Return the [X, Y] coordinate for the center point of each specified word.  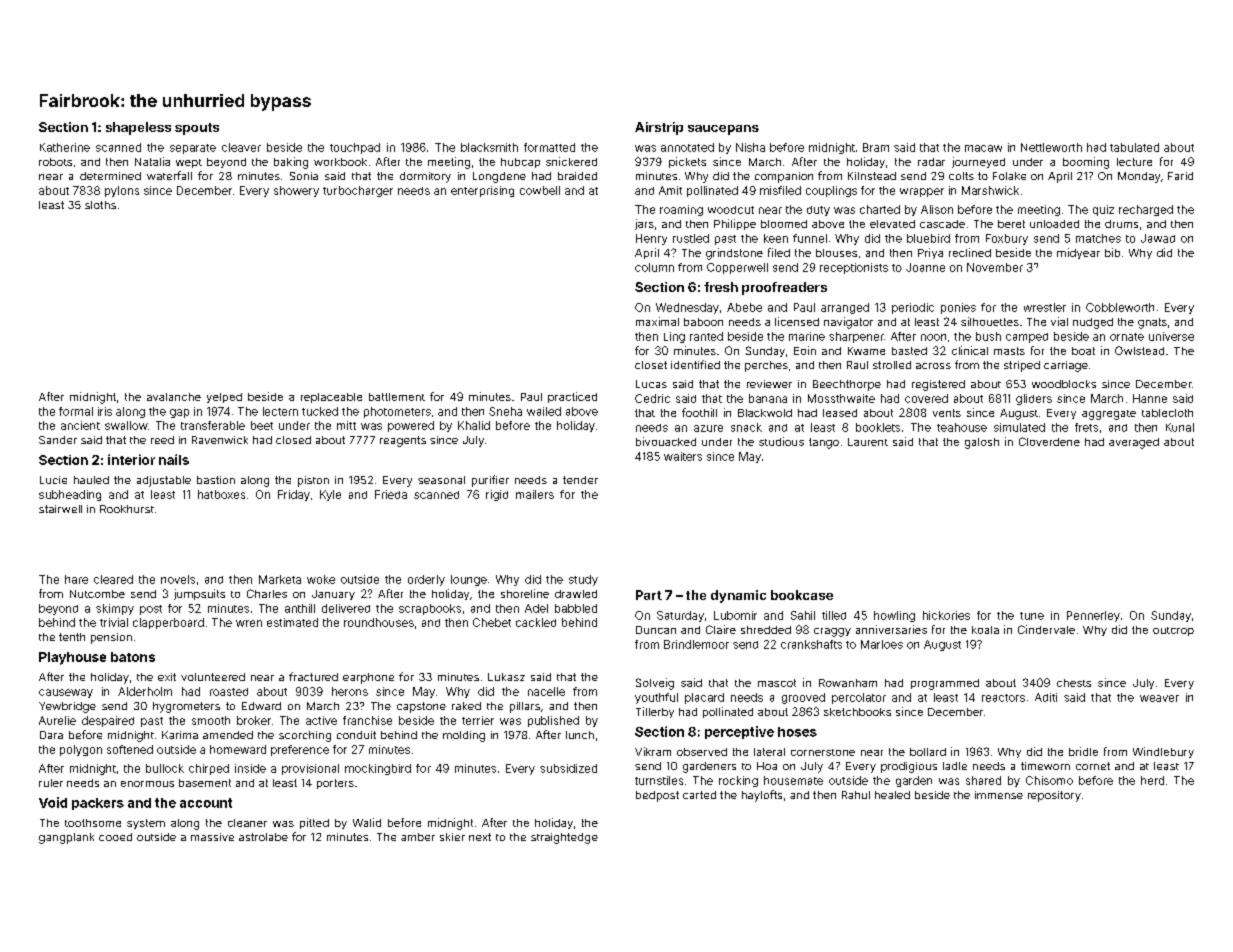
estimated [292, 622]
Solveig [655, 684]
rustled [691, 238]
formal [76, 411]
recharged [1146, 210]
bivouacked [666, 441]
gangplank [66, 838]
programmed [945, 684]
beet [262, 425]
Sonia [304, 176]
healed [892, 795]
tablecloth [1167, 413]
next [480, 837]
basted [909, 351]
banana [768, 398]
